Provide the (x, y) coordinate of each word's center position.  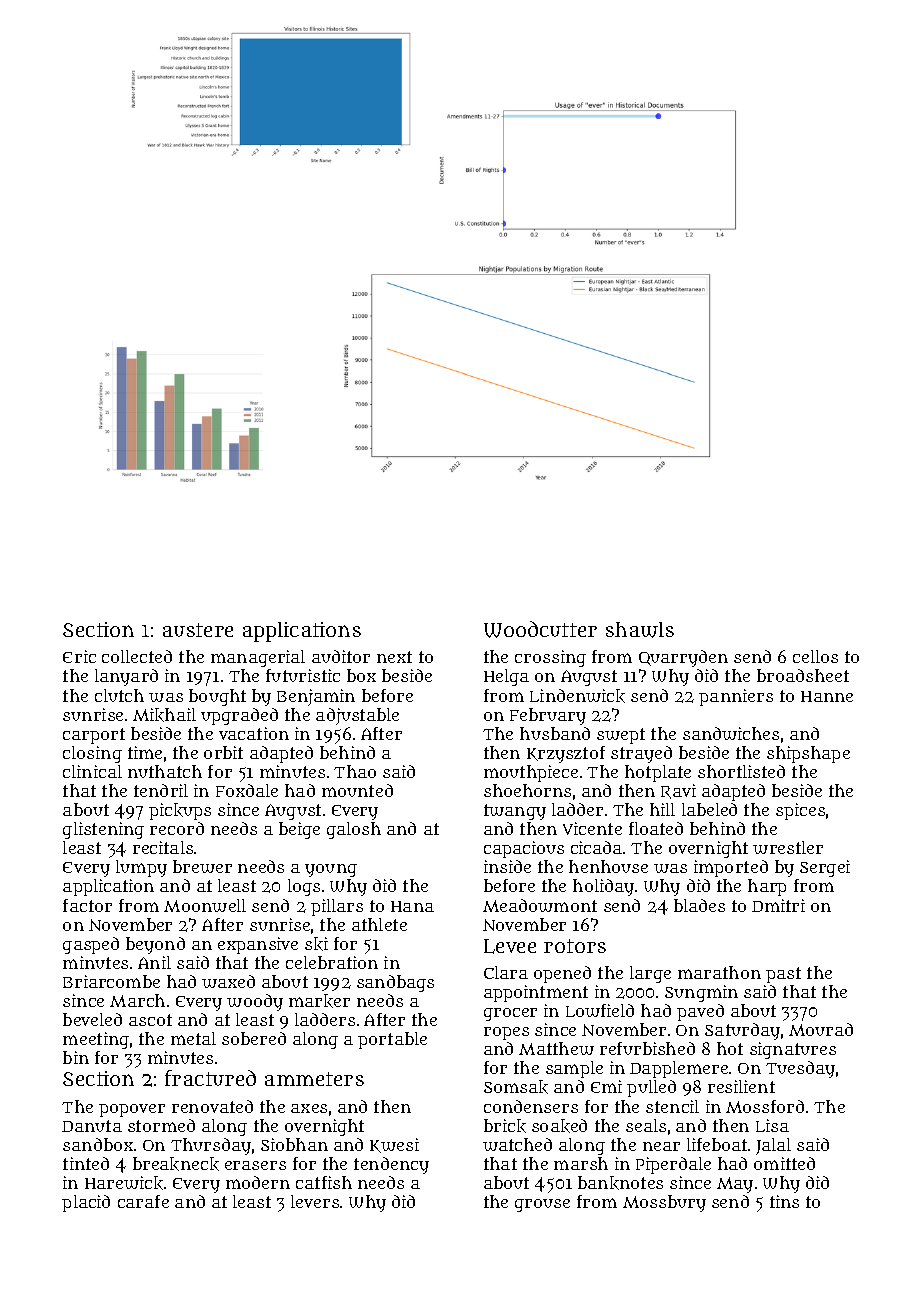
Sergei (825, 868)
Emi (606, 1086)
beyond (155, 945)
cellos (815, 656)
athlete (379, 924)
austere (198, 630)
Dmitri (778, 905)
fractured (210, 1078)
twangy (515, 812)
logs (304, 887)
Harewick (124, 1183)
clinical (92, 771)
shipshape (808, 754)
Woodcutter (540, 629)
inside (507, 866)
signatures (793, 1050)
